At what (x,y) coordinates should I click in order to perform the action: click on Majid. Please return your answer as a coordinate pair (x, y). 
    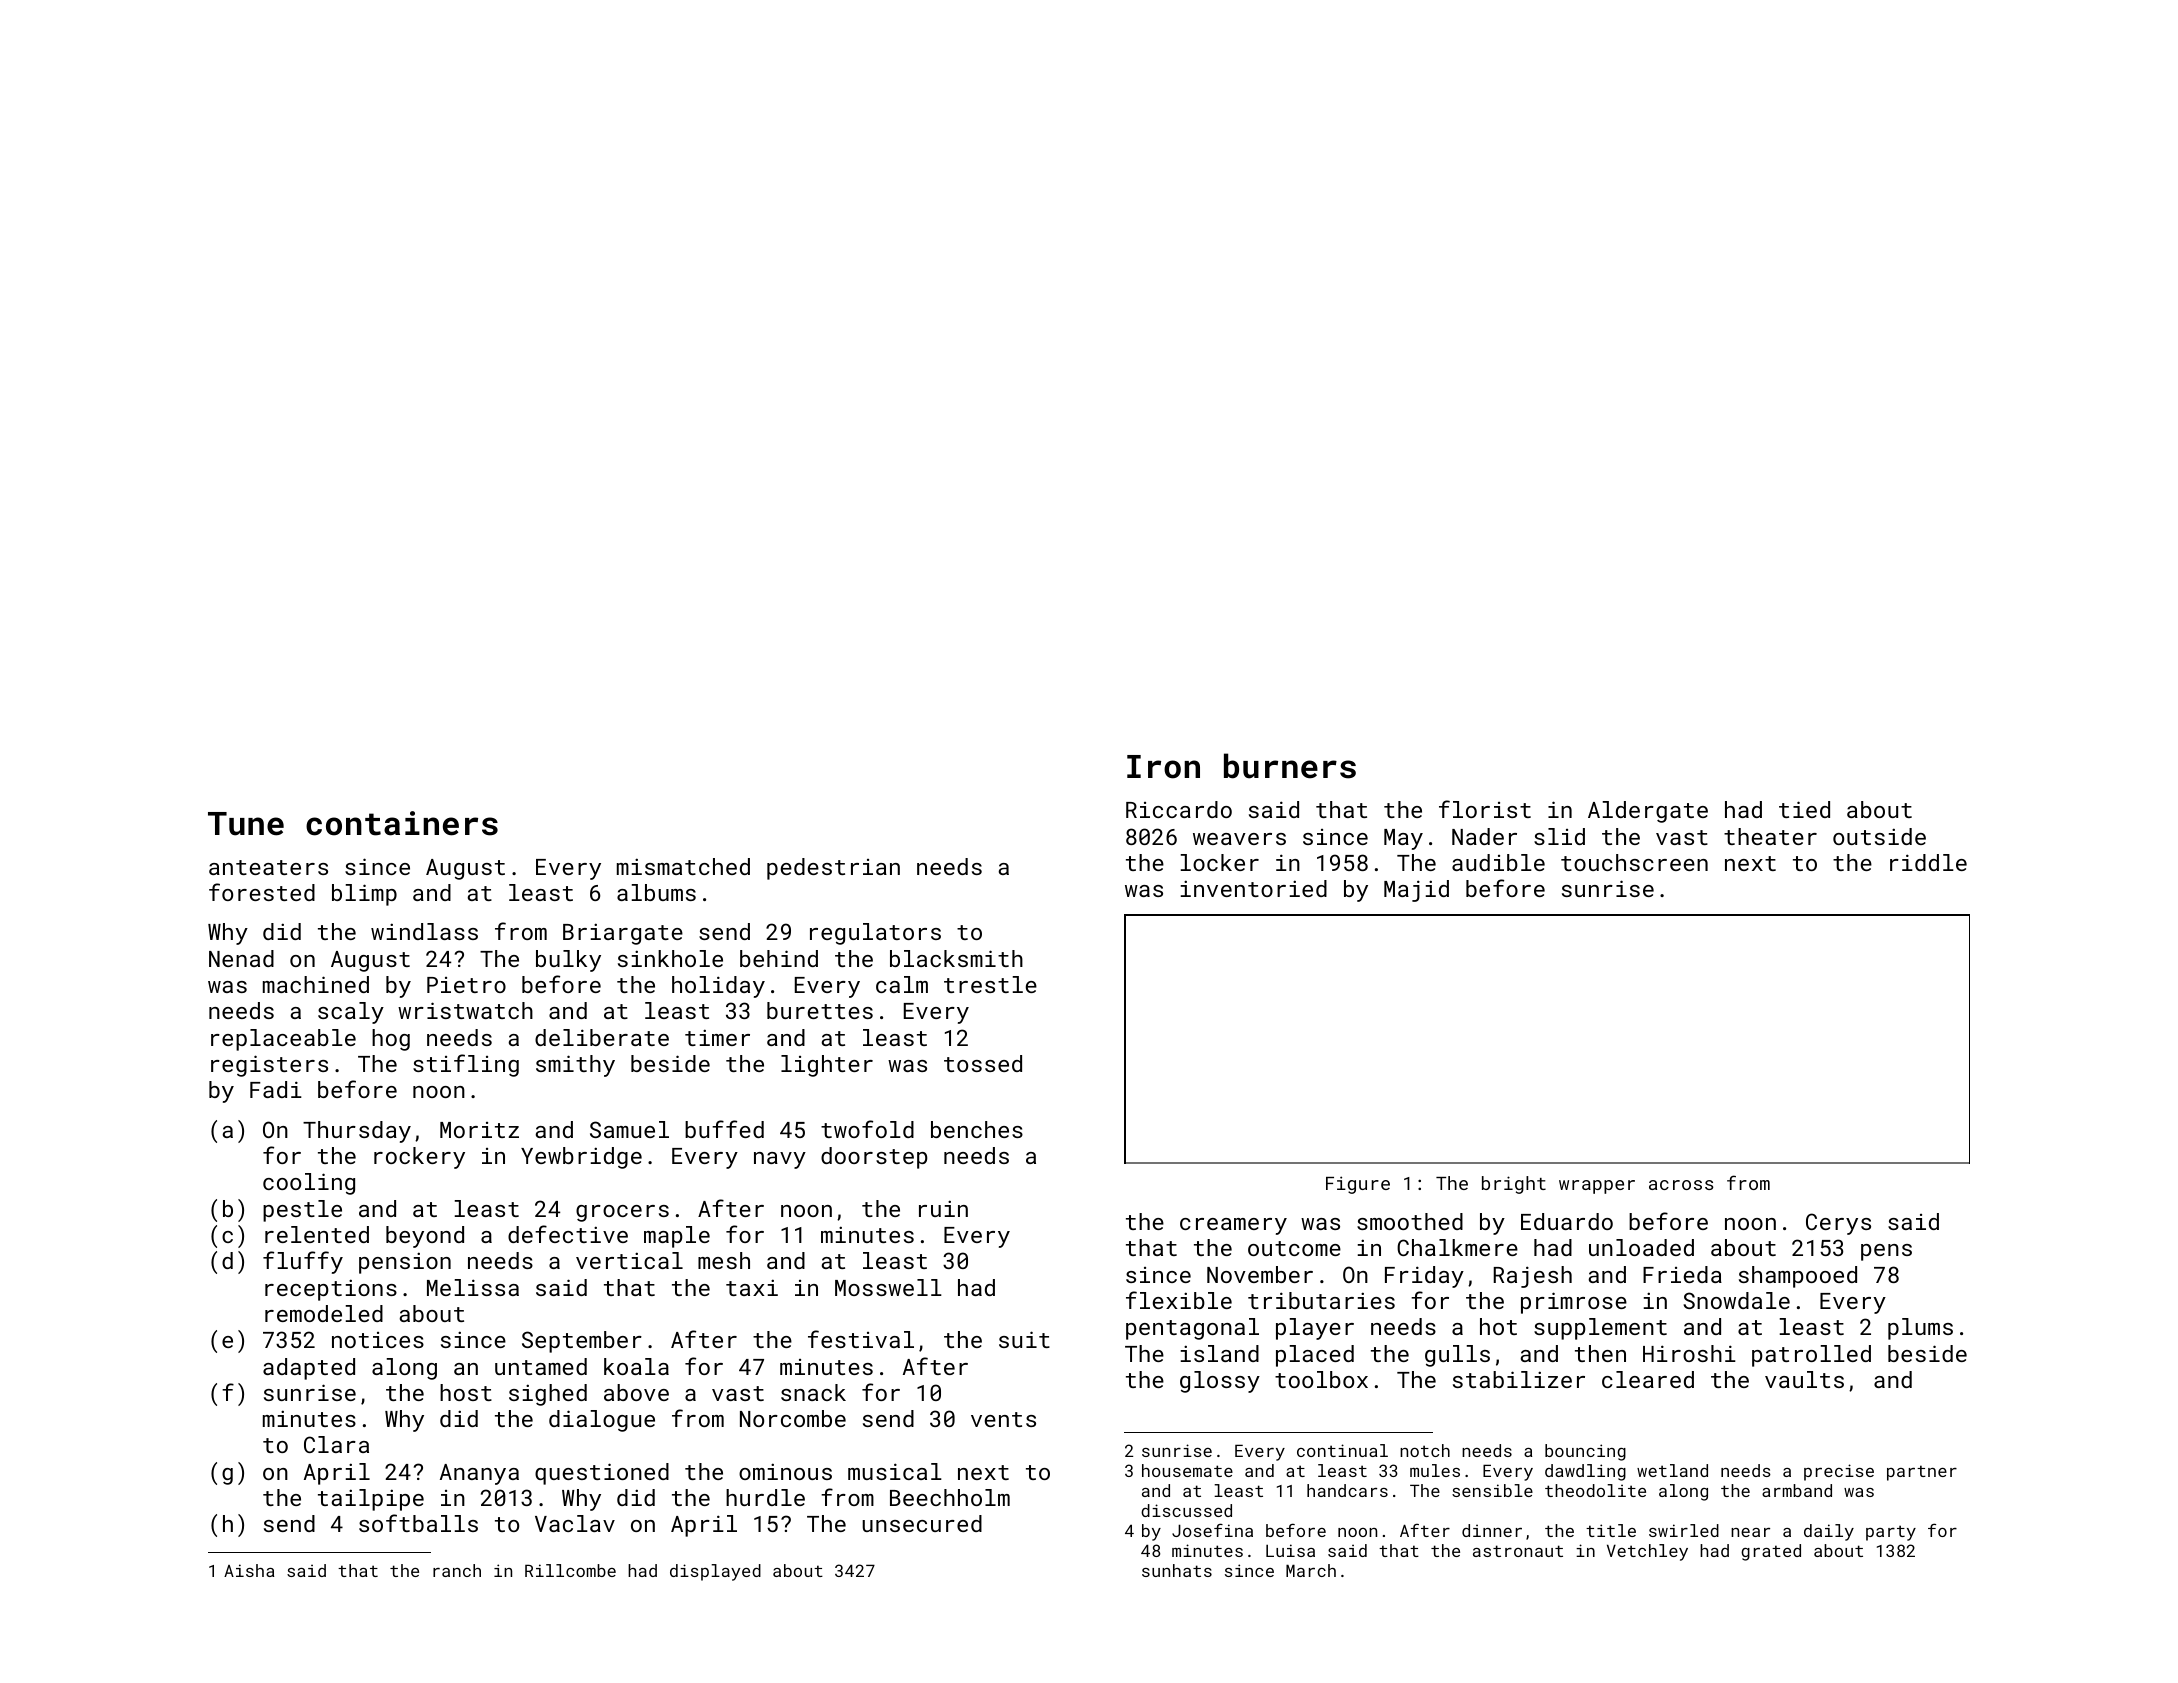
    Looking at the image, I should click on (1416, 891).
